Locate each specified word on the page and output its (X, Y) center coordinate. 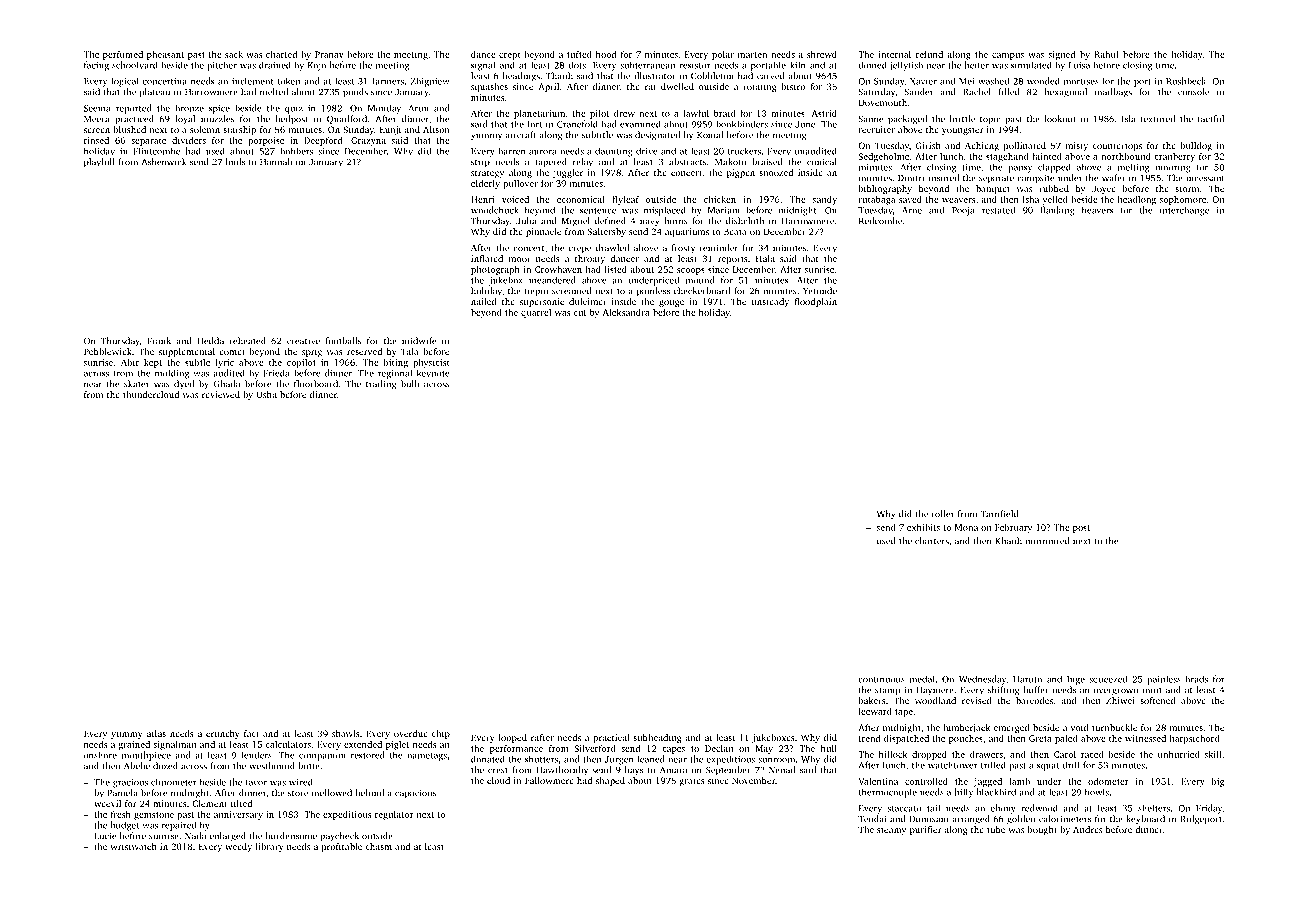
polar (723, 55)
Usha (266, 394)
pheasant (165, 55)
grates (692, 782)
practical (611, 738)
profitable (342, 847)
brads (1196, 679)
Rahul (1106, 54)
